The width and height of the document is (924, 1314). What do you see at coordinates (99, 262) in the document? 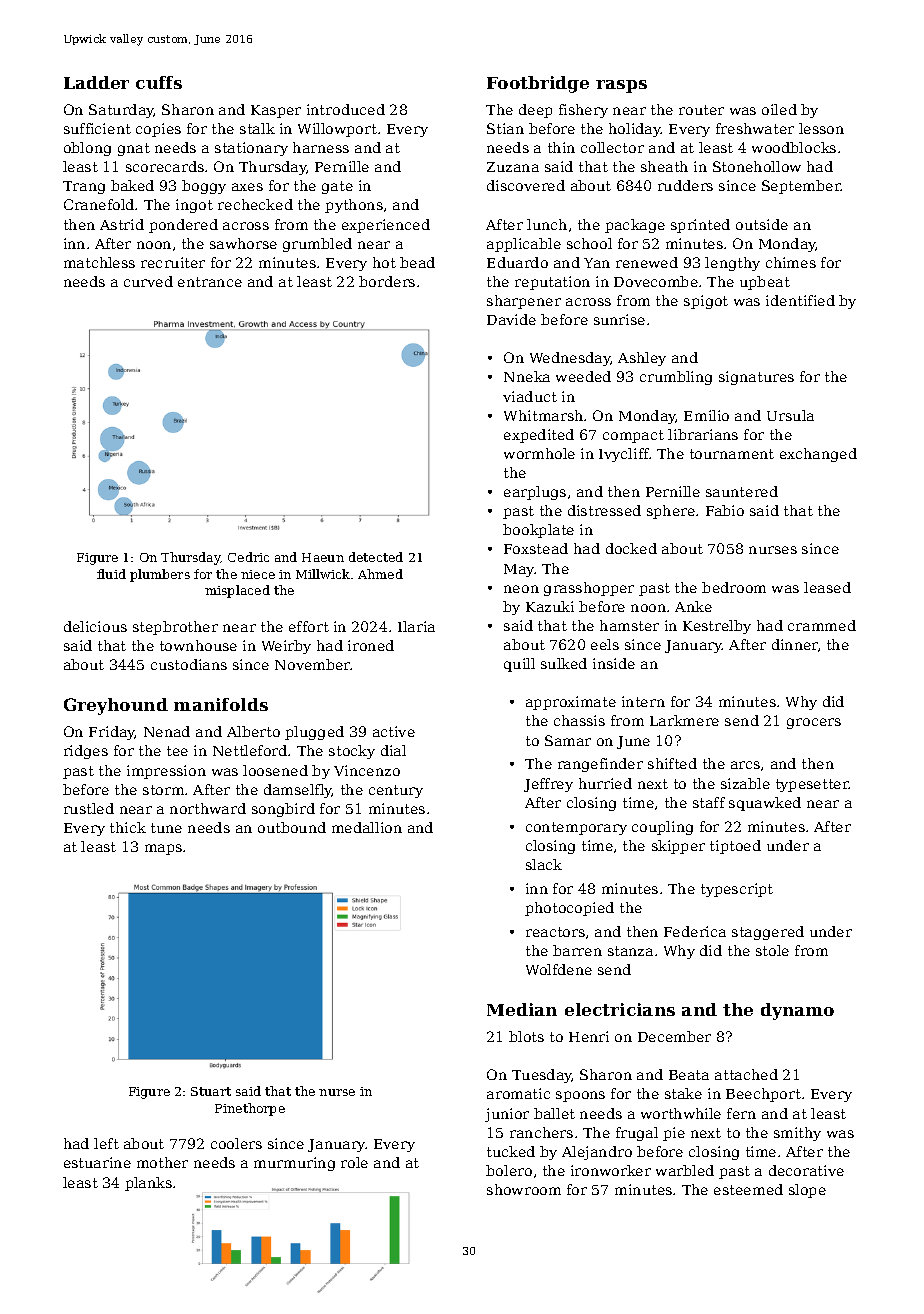
I see `matchless` at bounding box center [99, 262].
